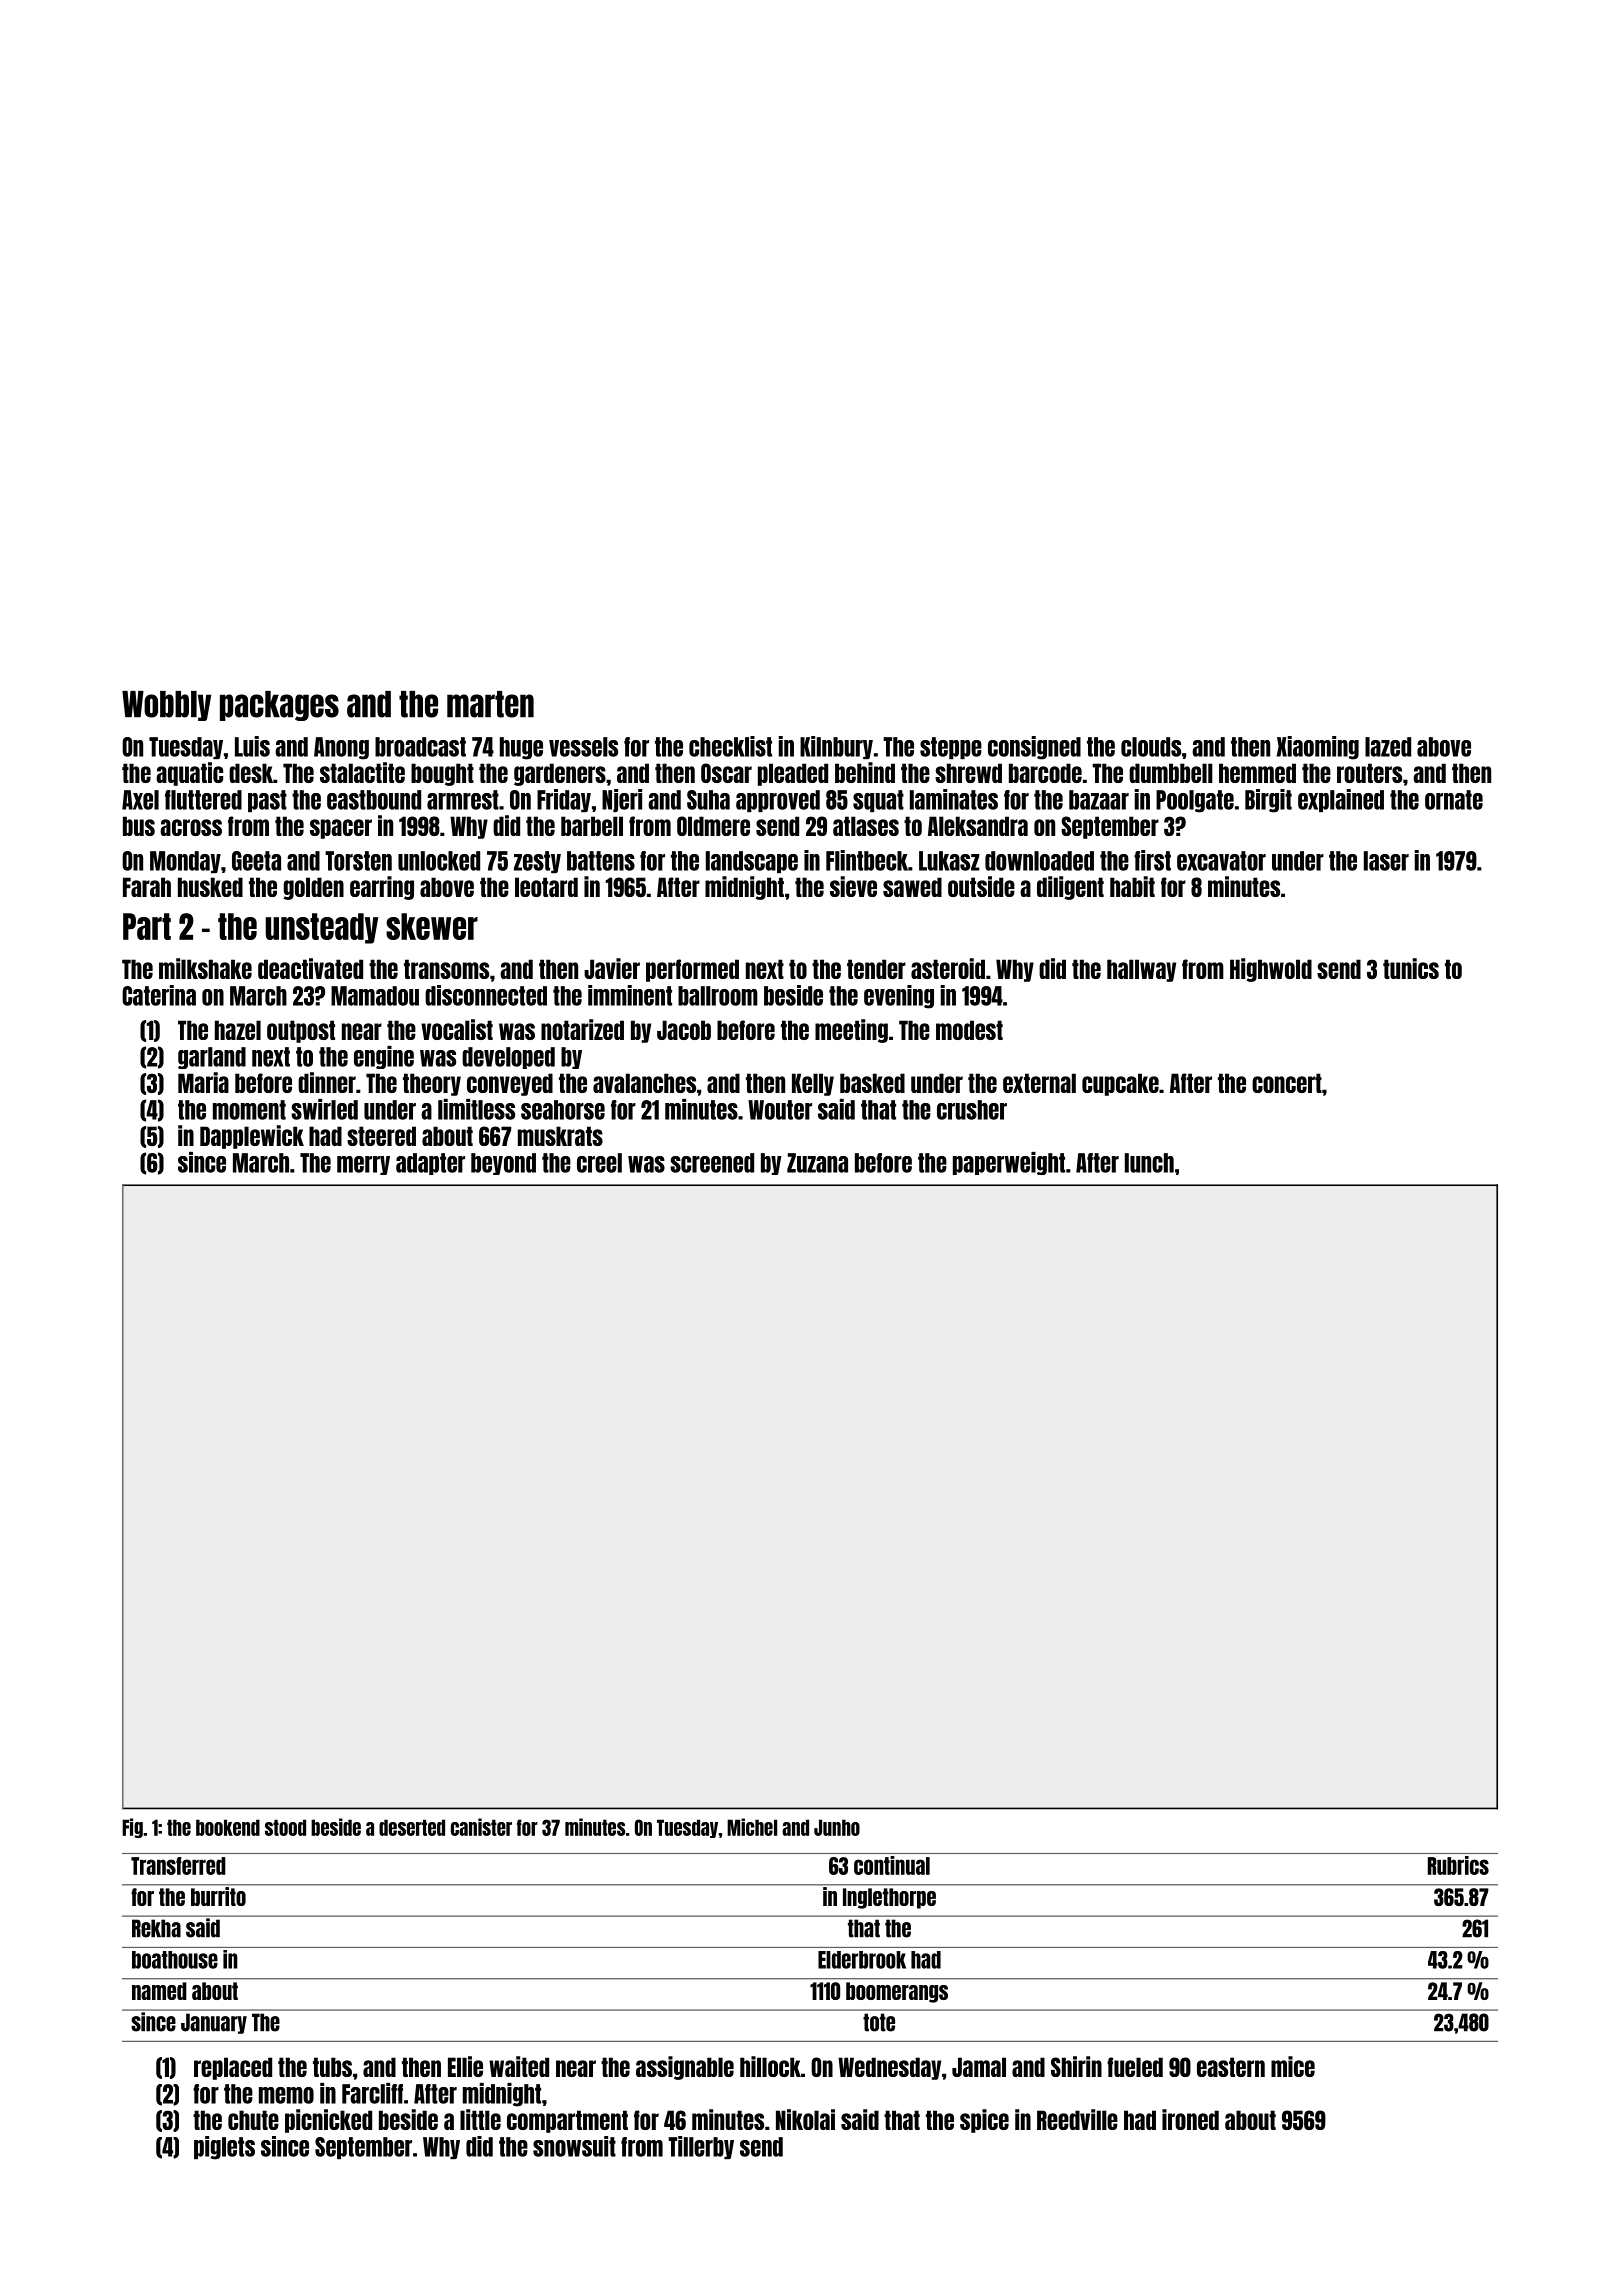  What do you see at coordinates (1151, 747) in the screenshot?
I see `clouds` at bounding box center [1151, 747].
